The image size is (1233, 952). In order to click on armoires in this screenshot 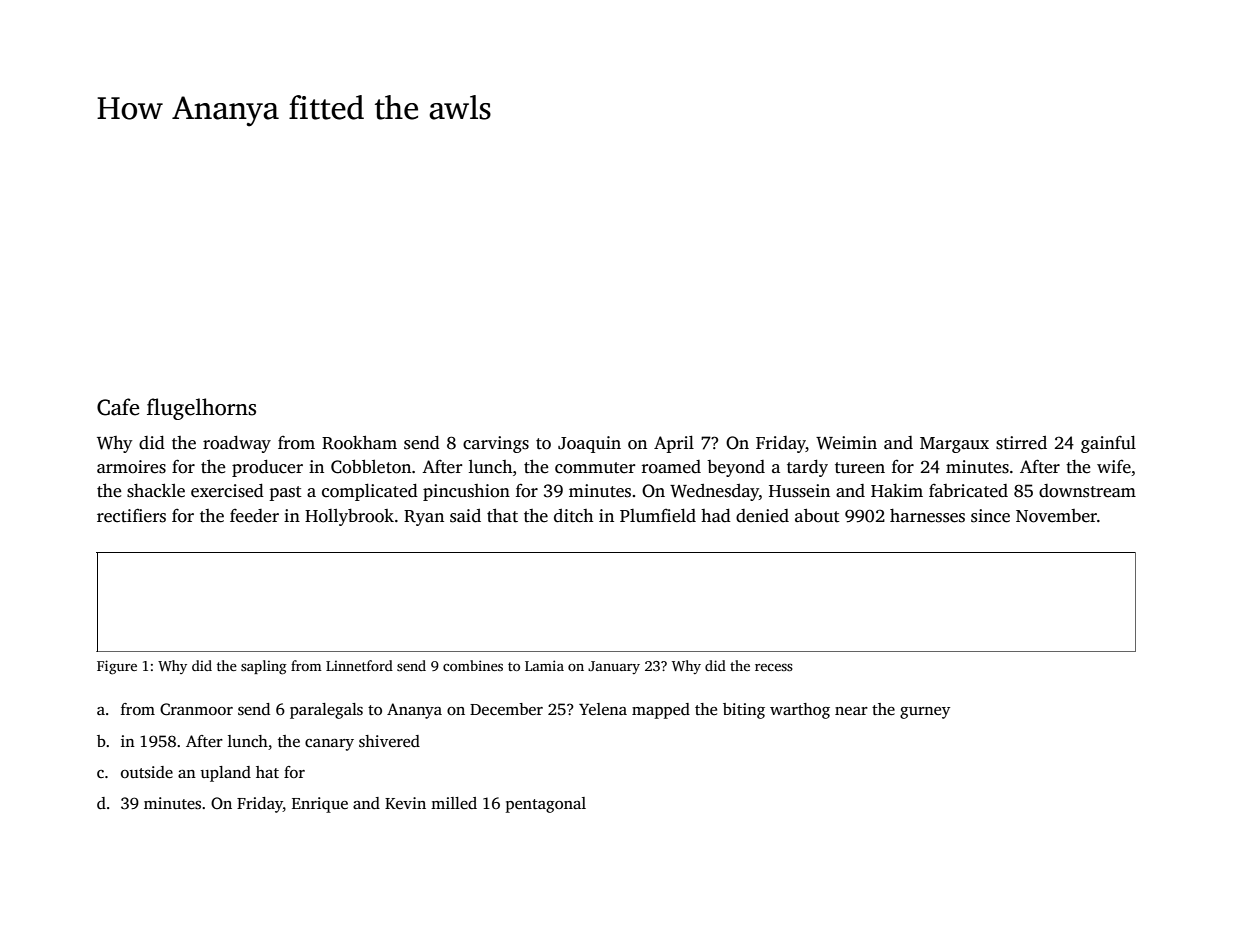, I will do `click(131, 467)`.
